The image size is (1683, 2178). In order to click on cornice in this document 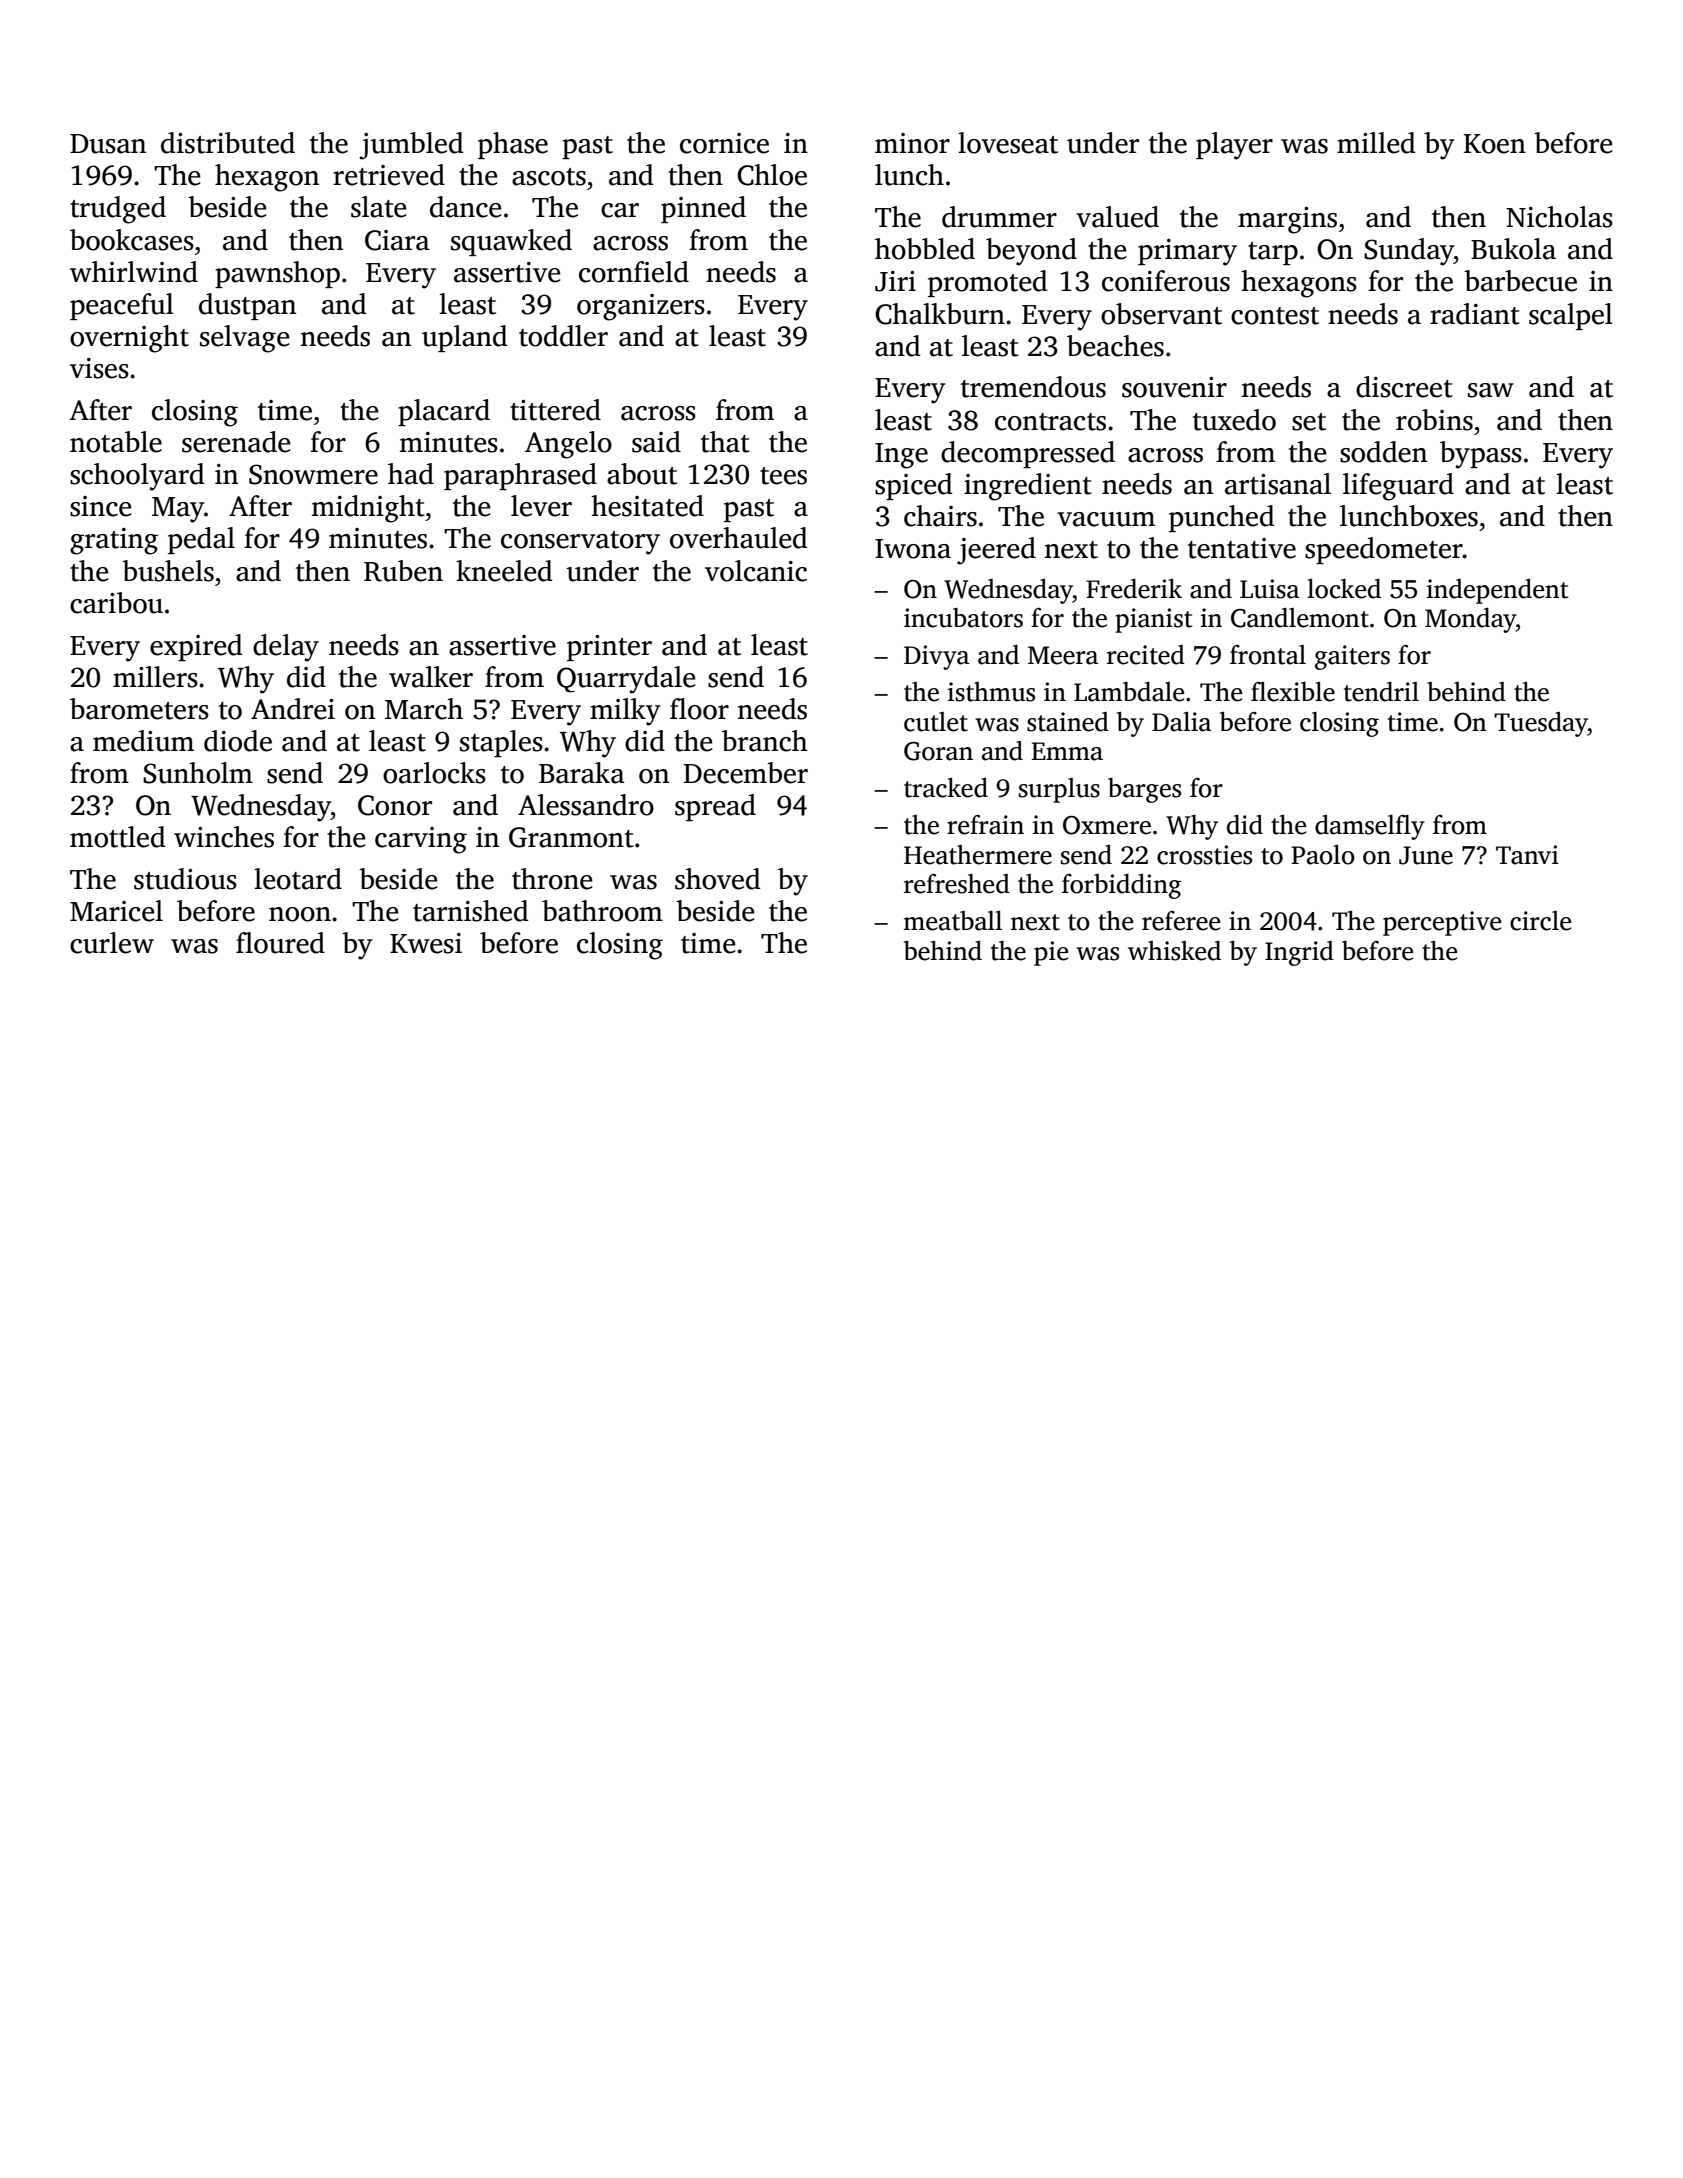, I will do `click(724, 143)`.
